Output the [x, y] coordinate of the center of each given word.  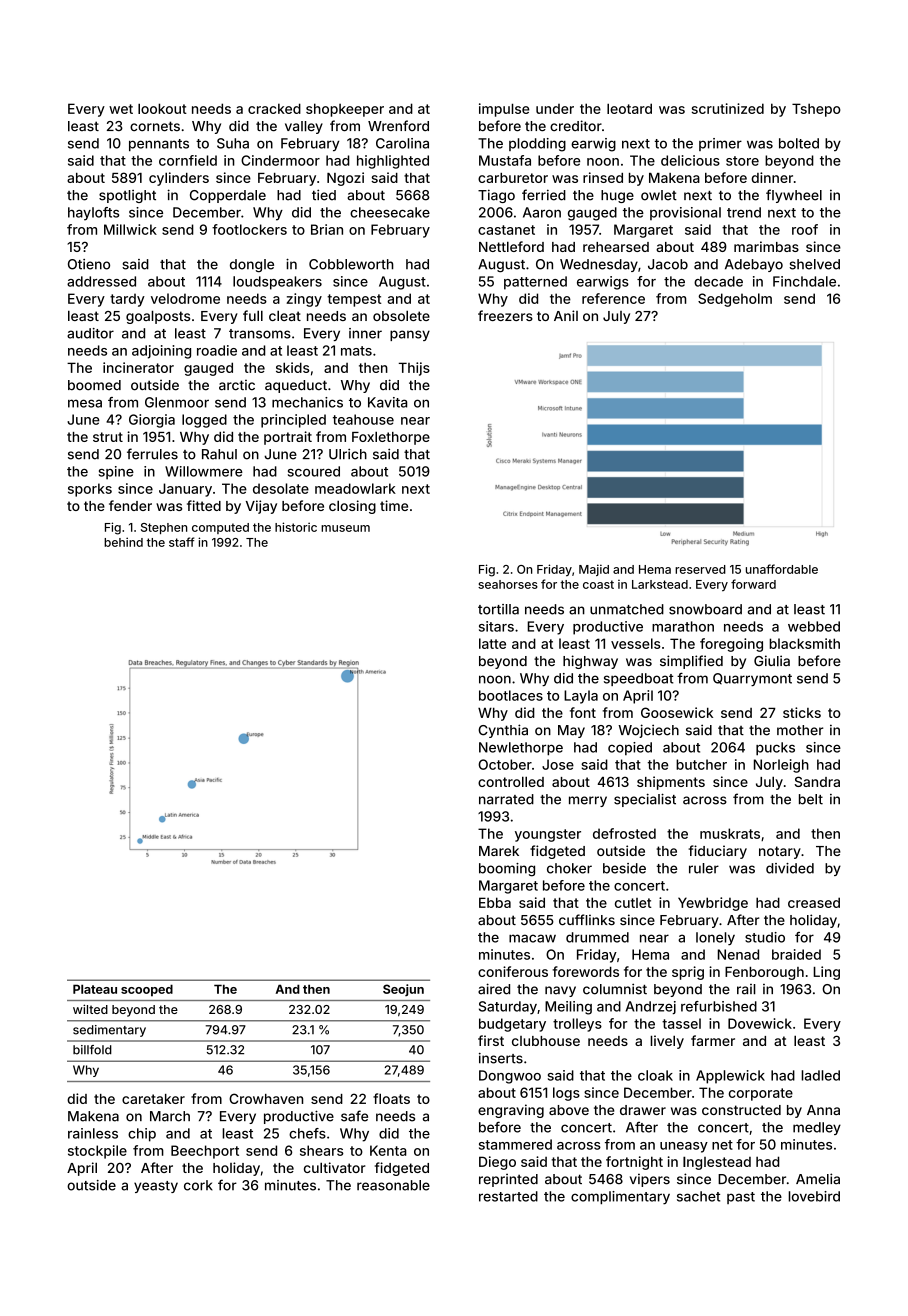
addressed [101, 281]
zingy [304, 300]
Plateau [95, 989]
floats [391, 1098]
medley [817, 1128]
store [742, 161]
